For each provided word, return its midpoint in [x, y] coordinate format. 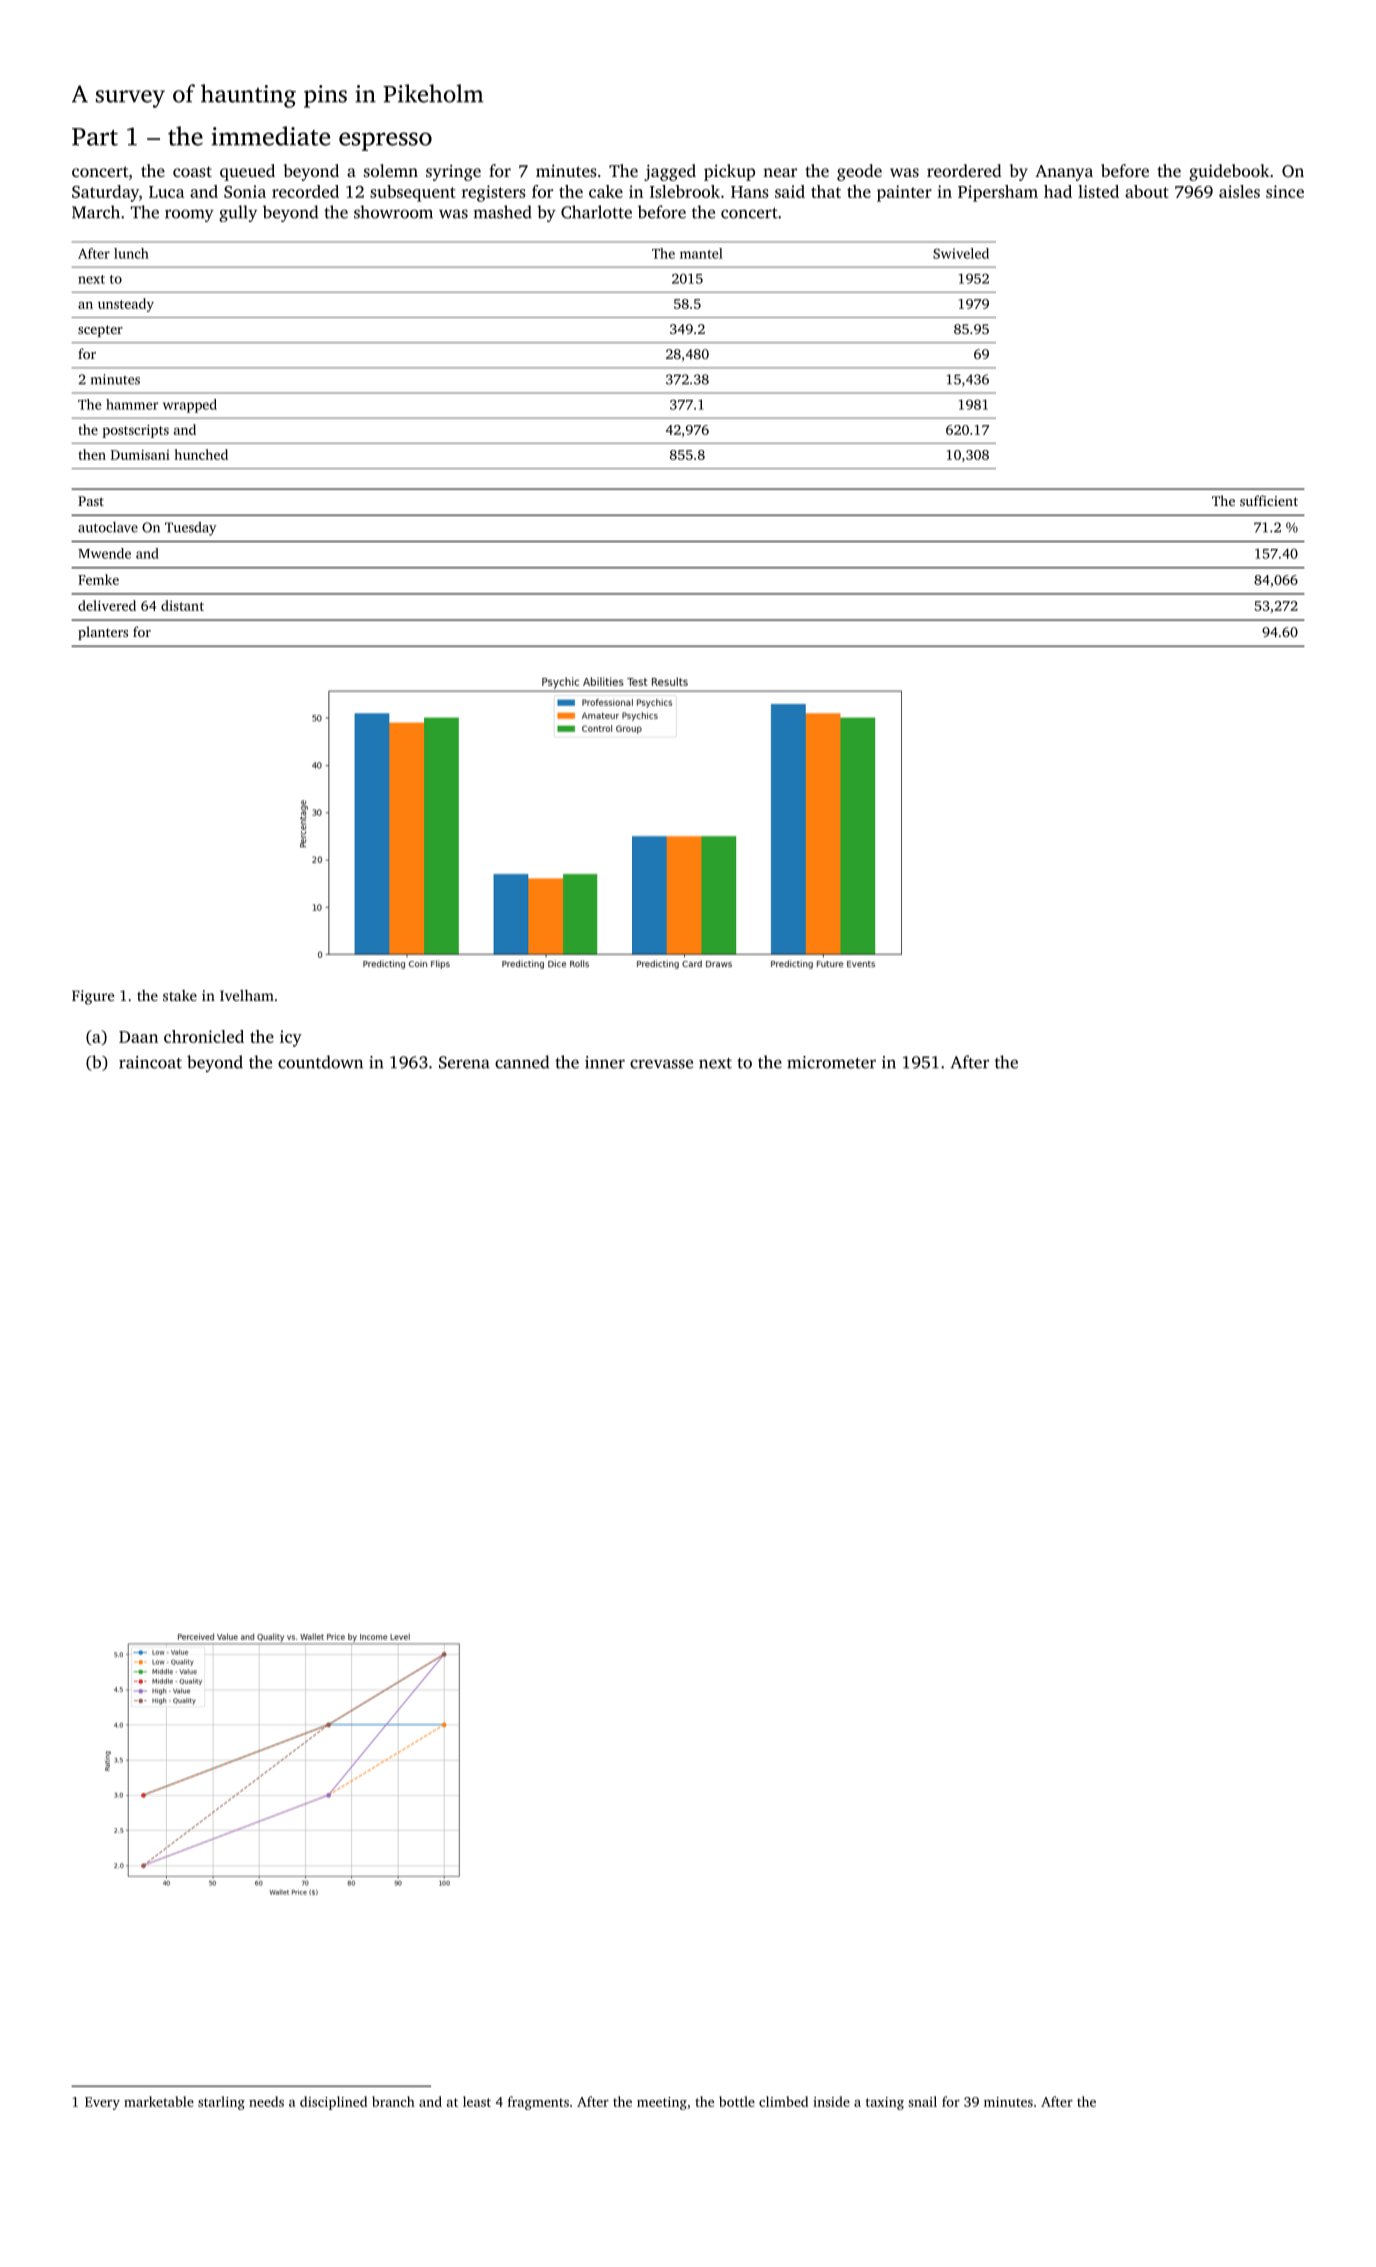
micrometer [831, 1062]
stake [180, 995]
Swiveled [961, 253]
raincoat [150, 1062]
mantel [701, 253]
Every [102, 2103]
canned [522, 1062]
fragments [538, 2103]
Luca [166, 192]
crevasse [661, 1064]
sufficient [1269, 500]
